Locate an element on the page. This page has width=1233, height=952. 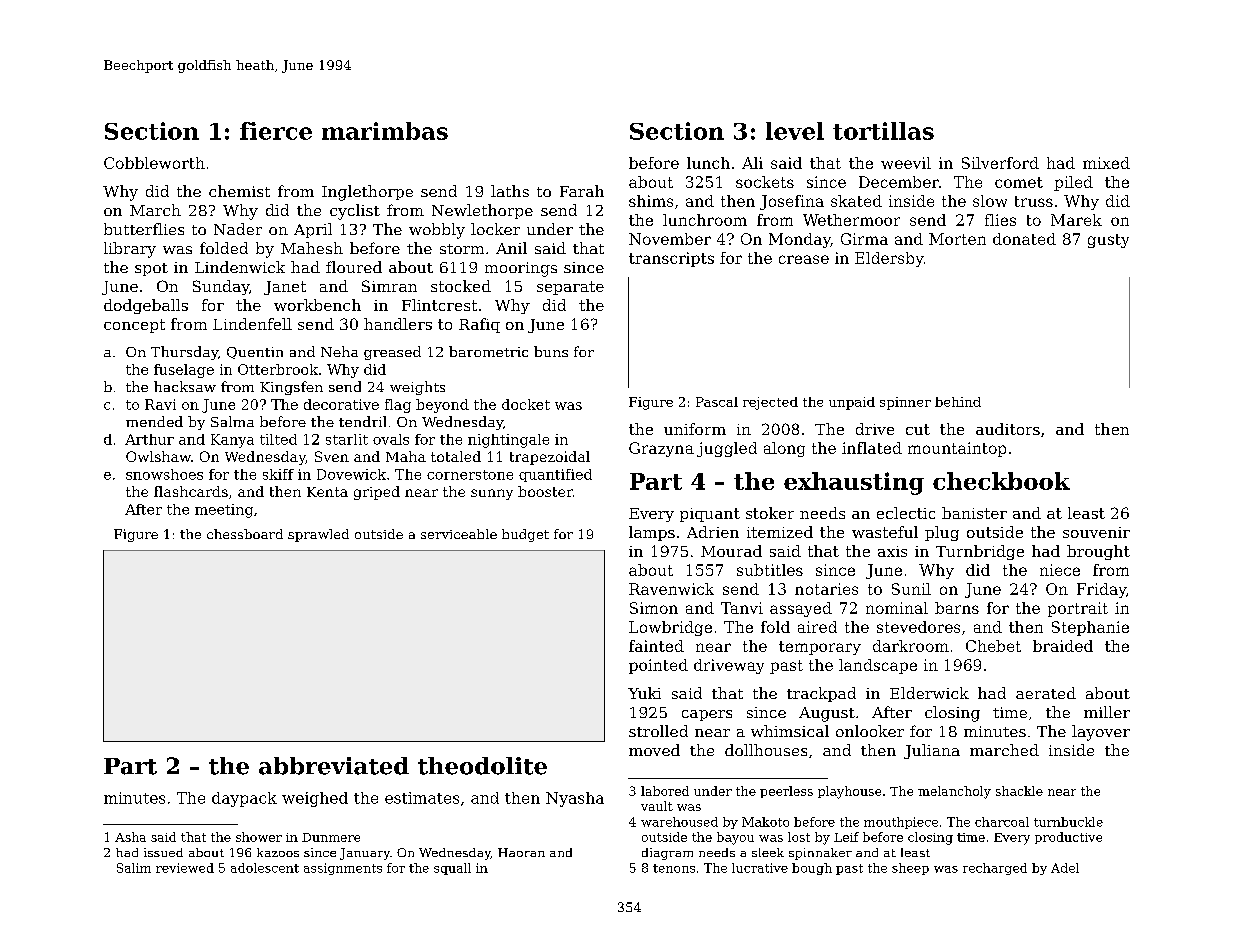
Salim is located at coordinates (134, 868).
